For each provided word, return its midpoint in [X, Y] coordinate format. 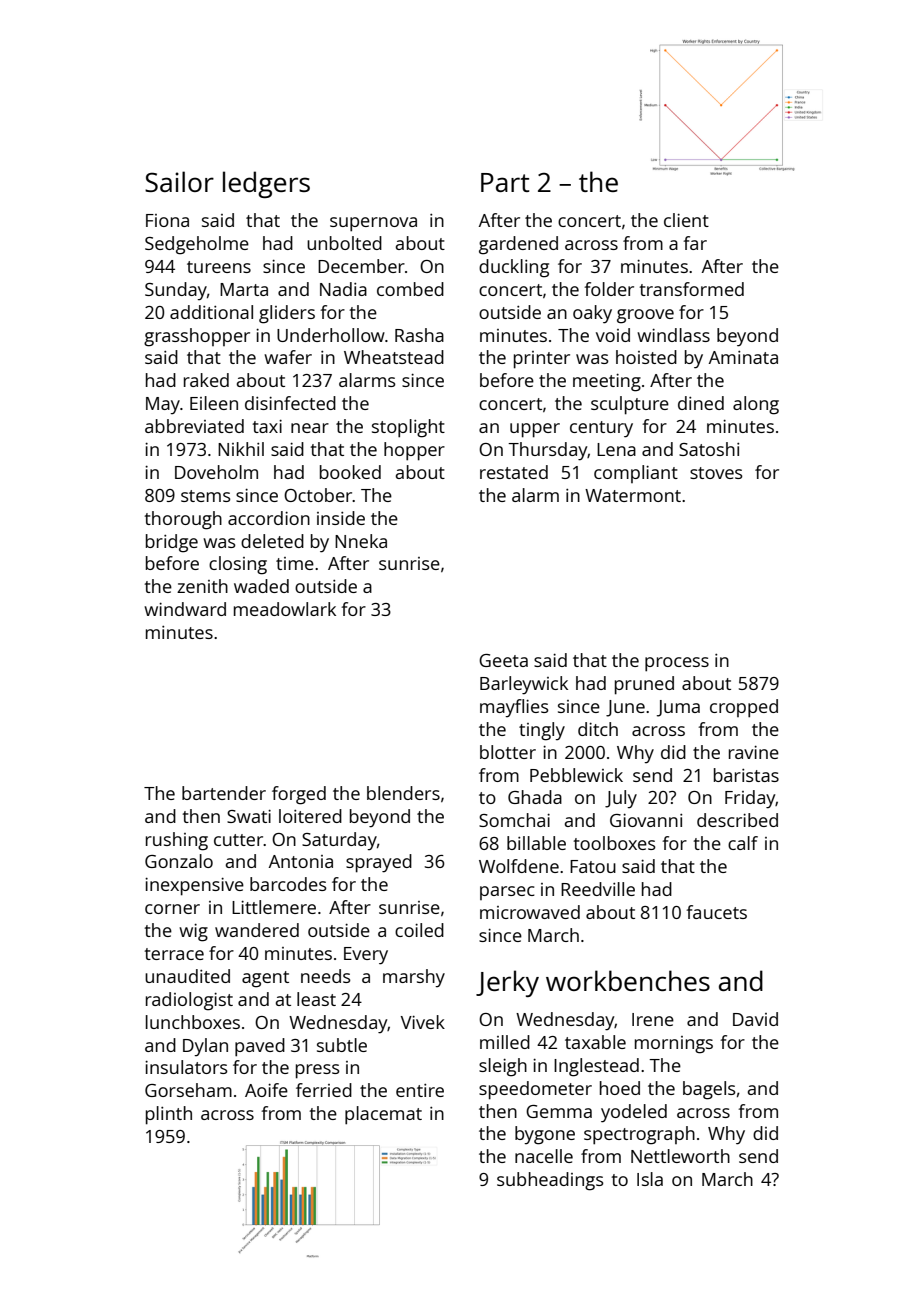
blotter [508, 752]
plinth [169, 1115]
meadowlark [285, 609]
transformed [691, 289]
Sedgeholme [197, 245]
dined [701, 403]
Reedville [598, 889]
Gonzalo [179, 861]
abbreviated [194, 426]
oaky [592, 314]
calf [743, 843]
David [755, 1019]
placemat [383, 1115]
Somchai [514, 820]
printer [542, 360]
